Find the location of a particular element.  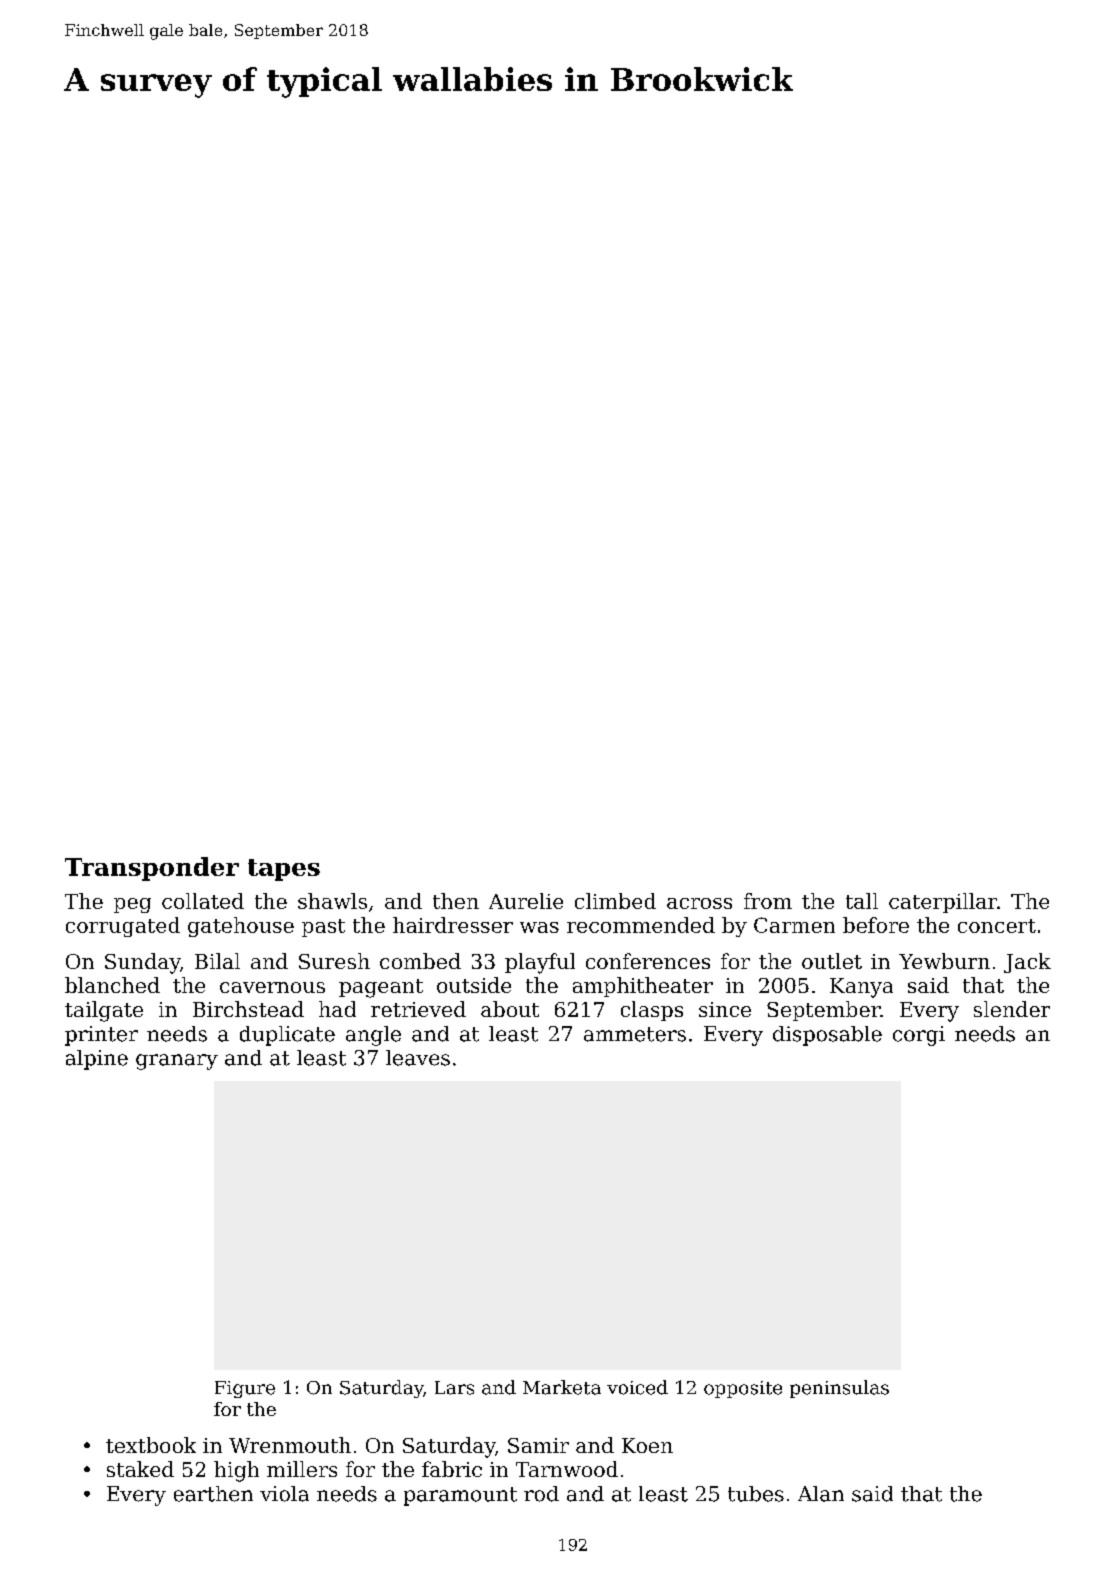

leaves is located at coordinates (418, 1058).
